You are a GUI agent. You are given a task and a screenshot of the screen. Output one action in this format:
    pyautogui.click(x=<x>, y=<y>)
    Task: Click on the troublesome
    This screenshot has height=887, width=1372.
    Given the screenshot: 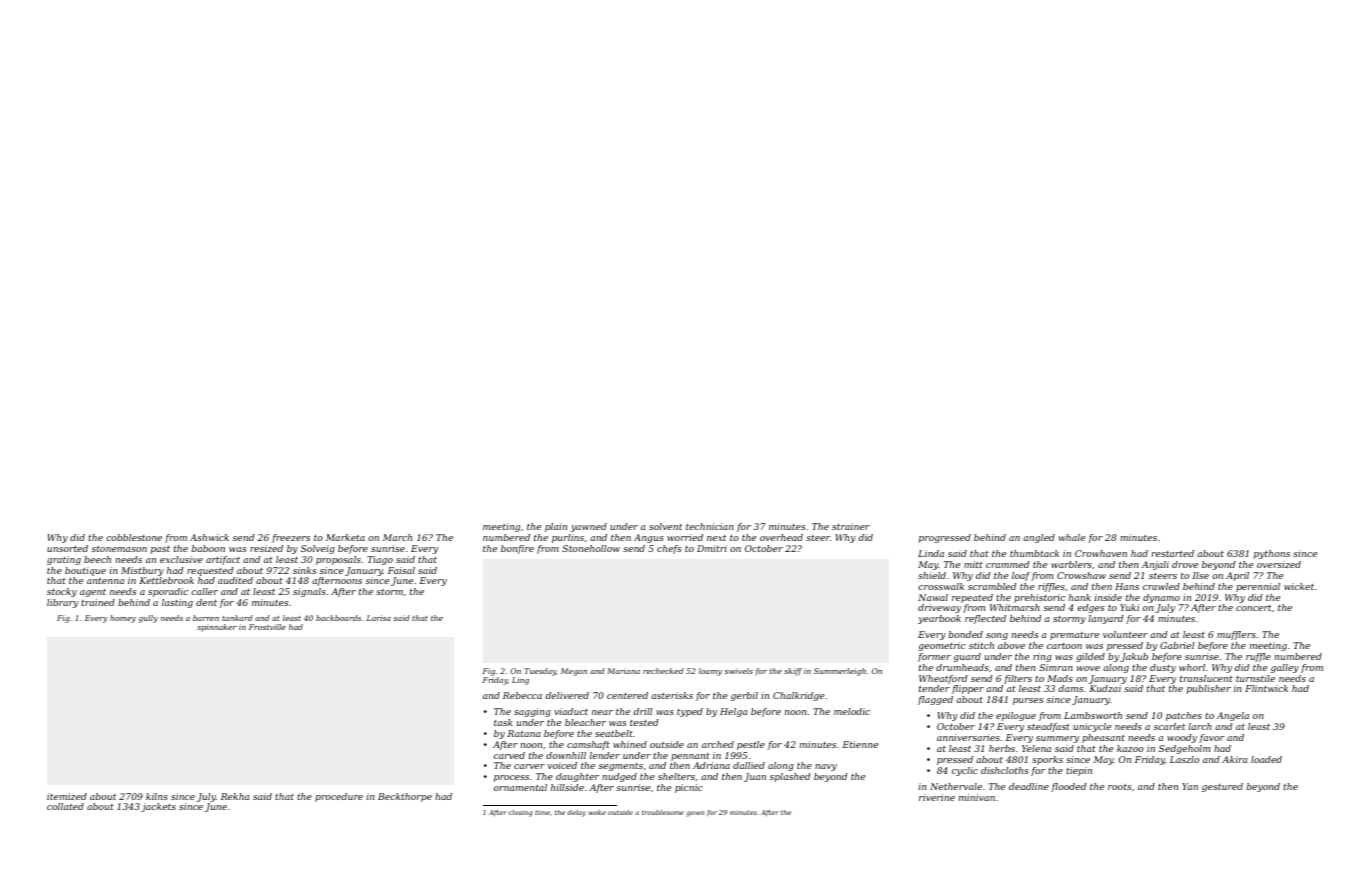 What is the action you would take?
    pyautogui.click(x=663, y=812)
